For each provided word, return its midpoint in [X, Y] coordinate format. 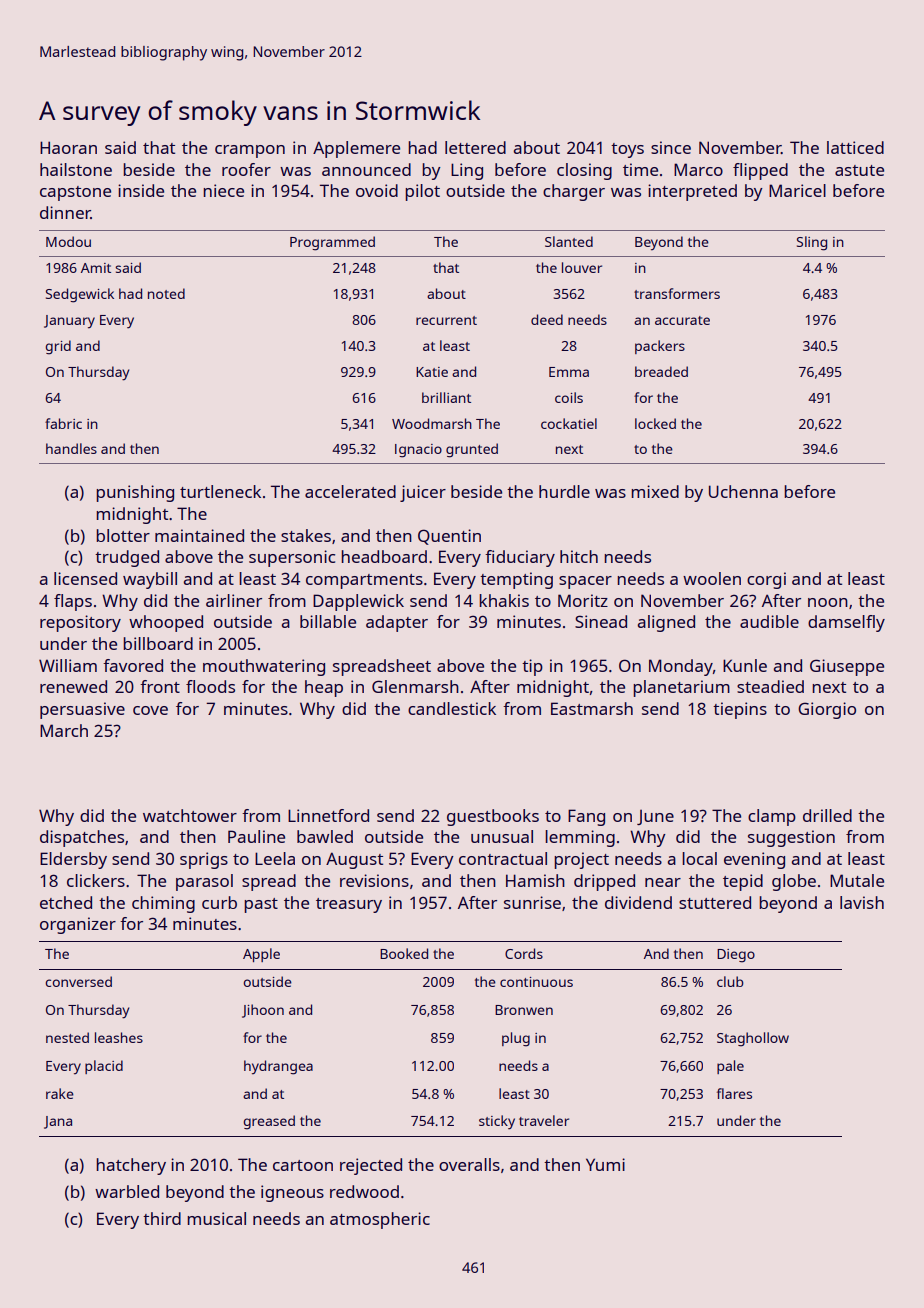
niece [223, 190]
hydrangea [278, 1067]
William [68, 665]
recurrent [446, 320]
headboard [384, 556]
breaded [661, 371]
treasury [349, 905]
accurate [682, 320]
